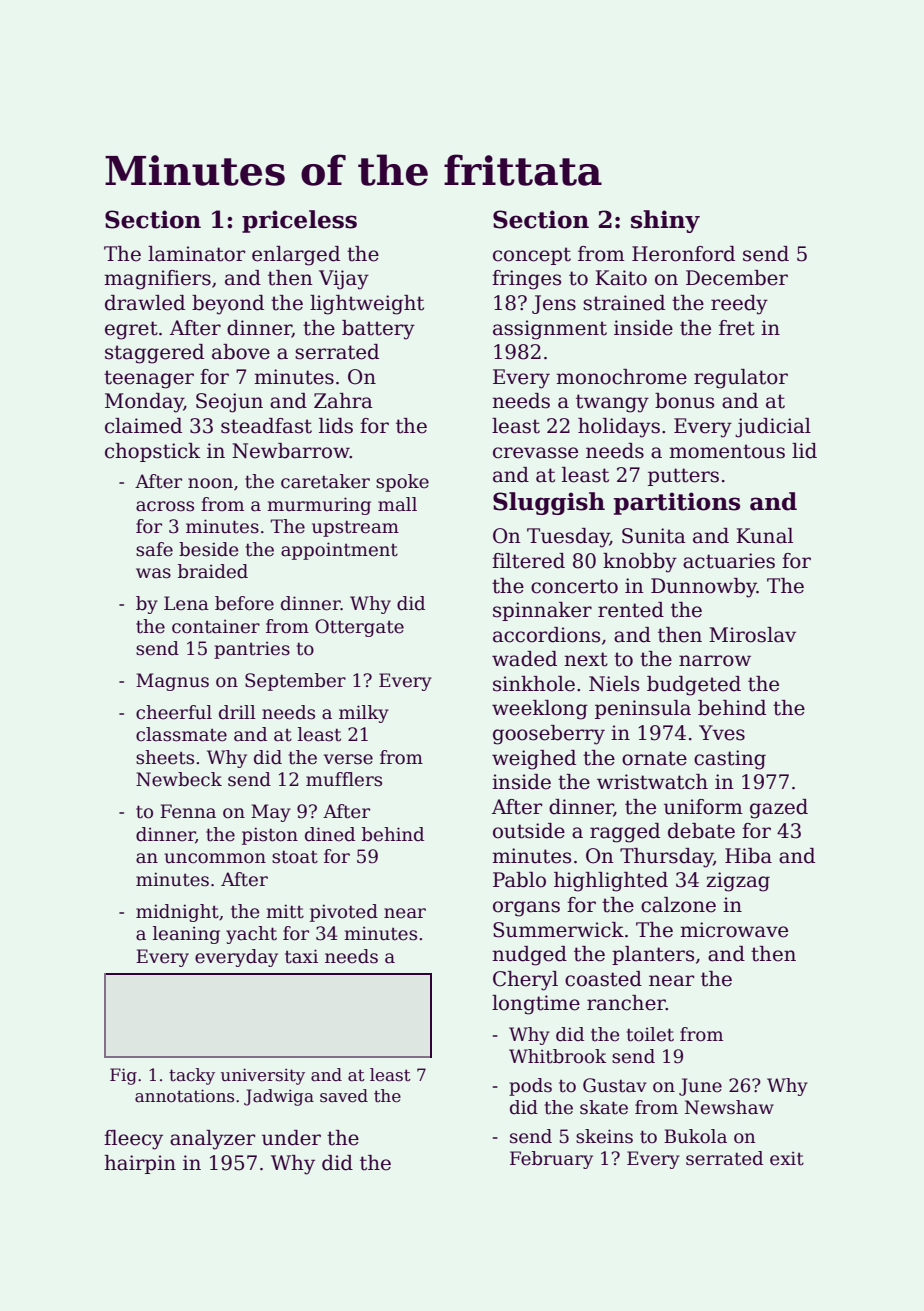 This document has height=1311, width=924. What do you see at coordinates (301, 956) in the document?
I see `taxi` at bounding box center [301, 956].
